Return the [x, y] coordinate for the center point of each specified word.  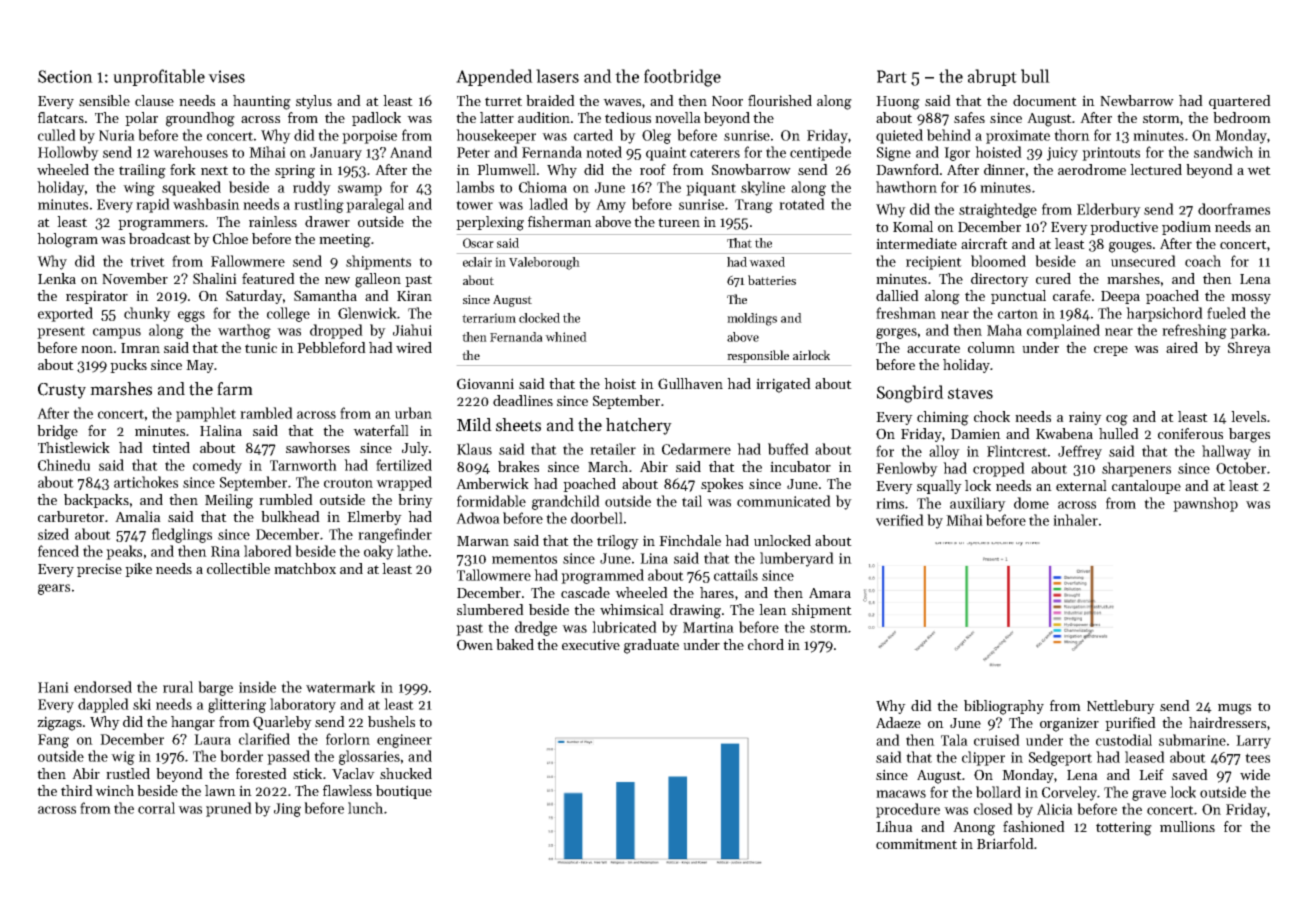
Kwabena [1064, 433]
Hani [53, 687]
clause [154, 100]
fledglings [182, 535]
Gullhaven [690, 383]
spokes [722, 485]
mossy [1251, 299]
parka [1248, 331]
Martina [708, 627]
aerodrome [1092, 169]
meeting [345, 240]
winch [114, 790]
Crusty [62, 391]
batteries [772, 280]
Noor [727, 101]
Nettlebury [1121, 707]
